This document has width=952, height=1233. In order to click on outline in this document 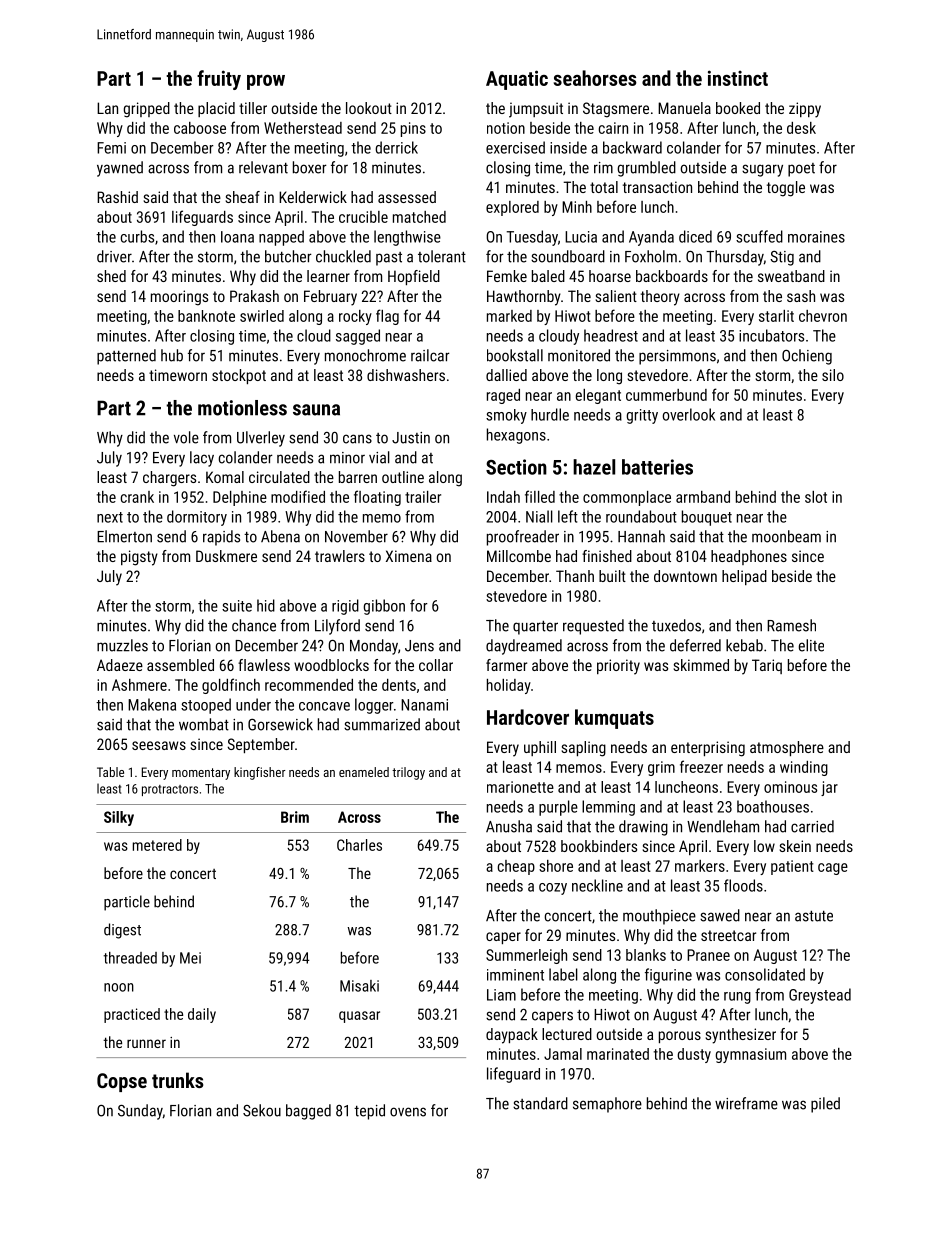, I will do `click(403, 477)`.
